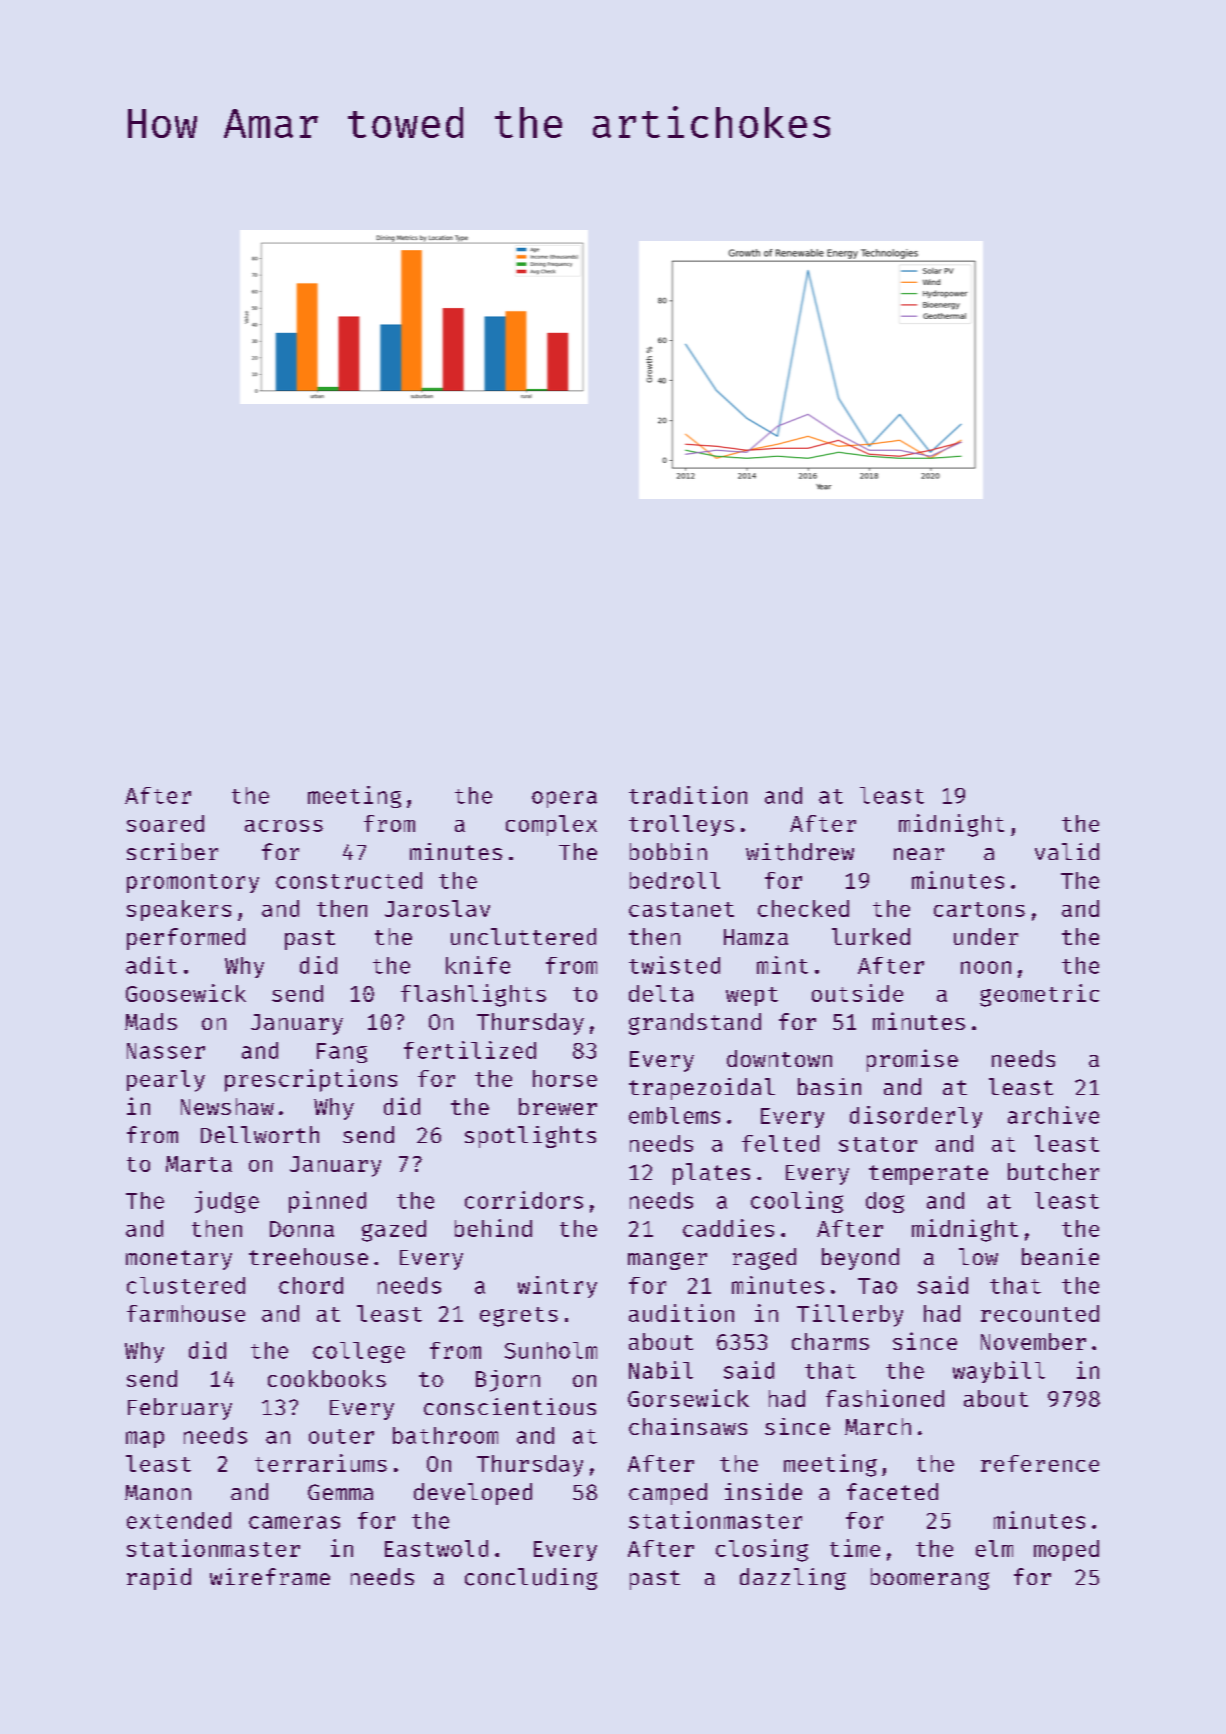 The image size is (1226, 1734). I want to click on soared, so click(165, 823).
